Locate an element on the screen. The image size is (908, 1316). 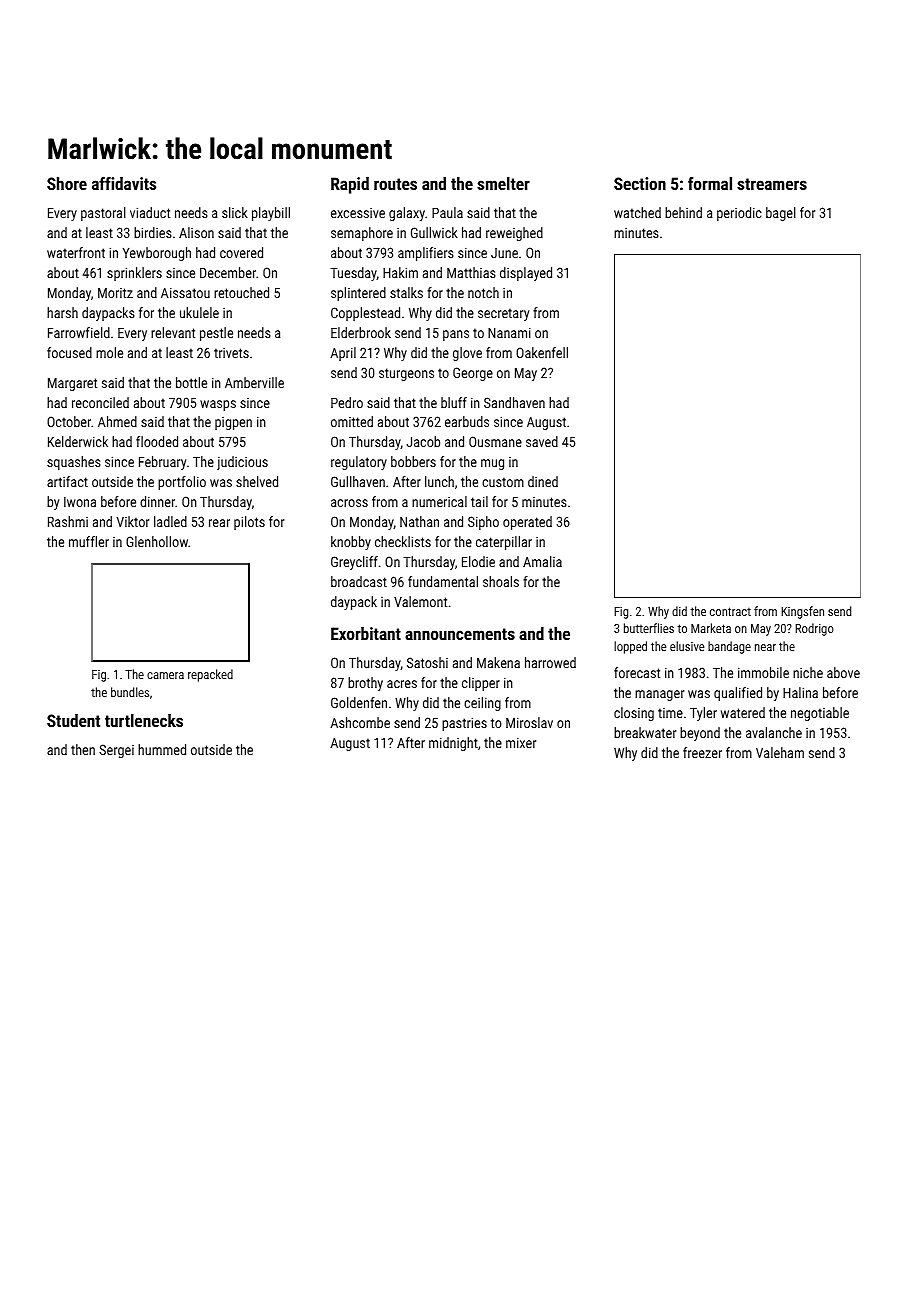
immobile is located at coordinates (763, 672).
